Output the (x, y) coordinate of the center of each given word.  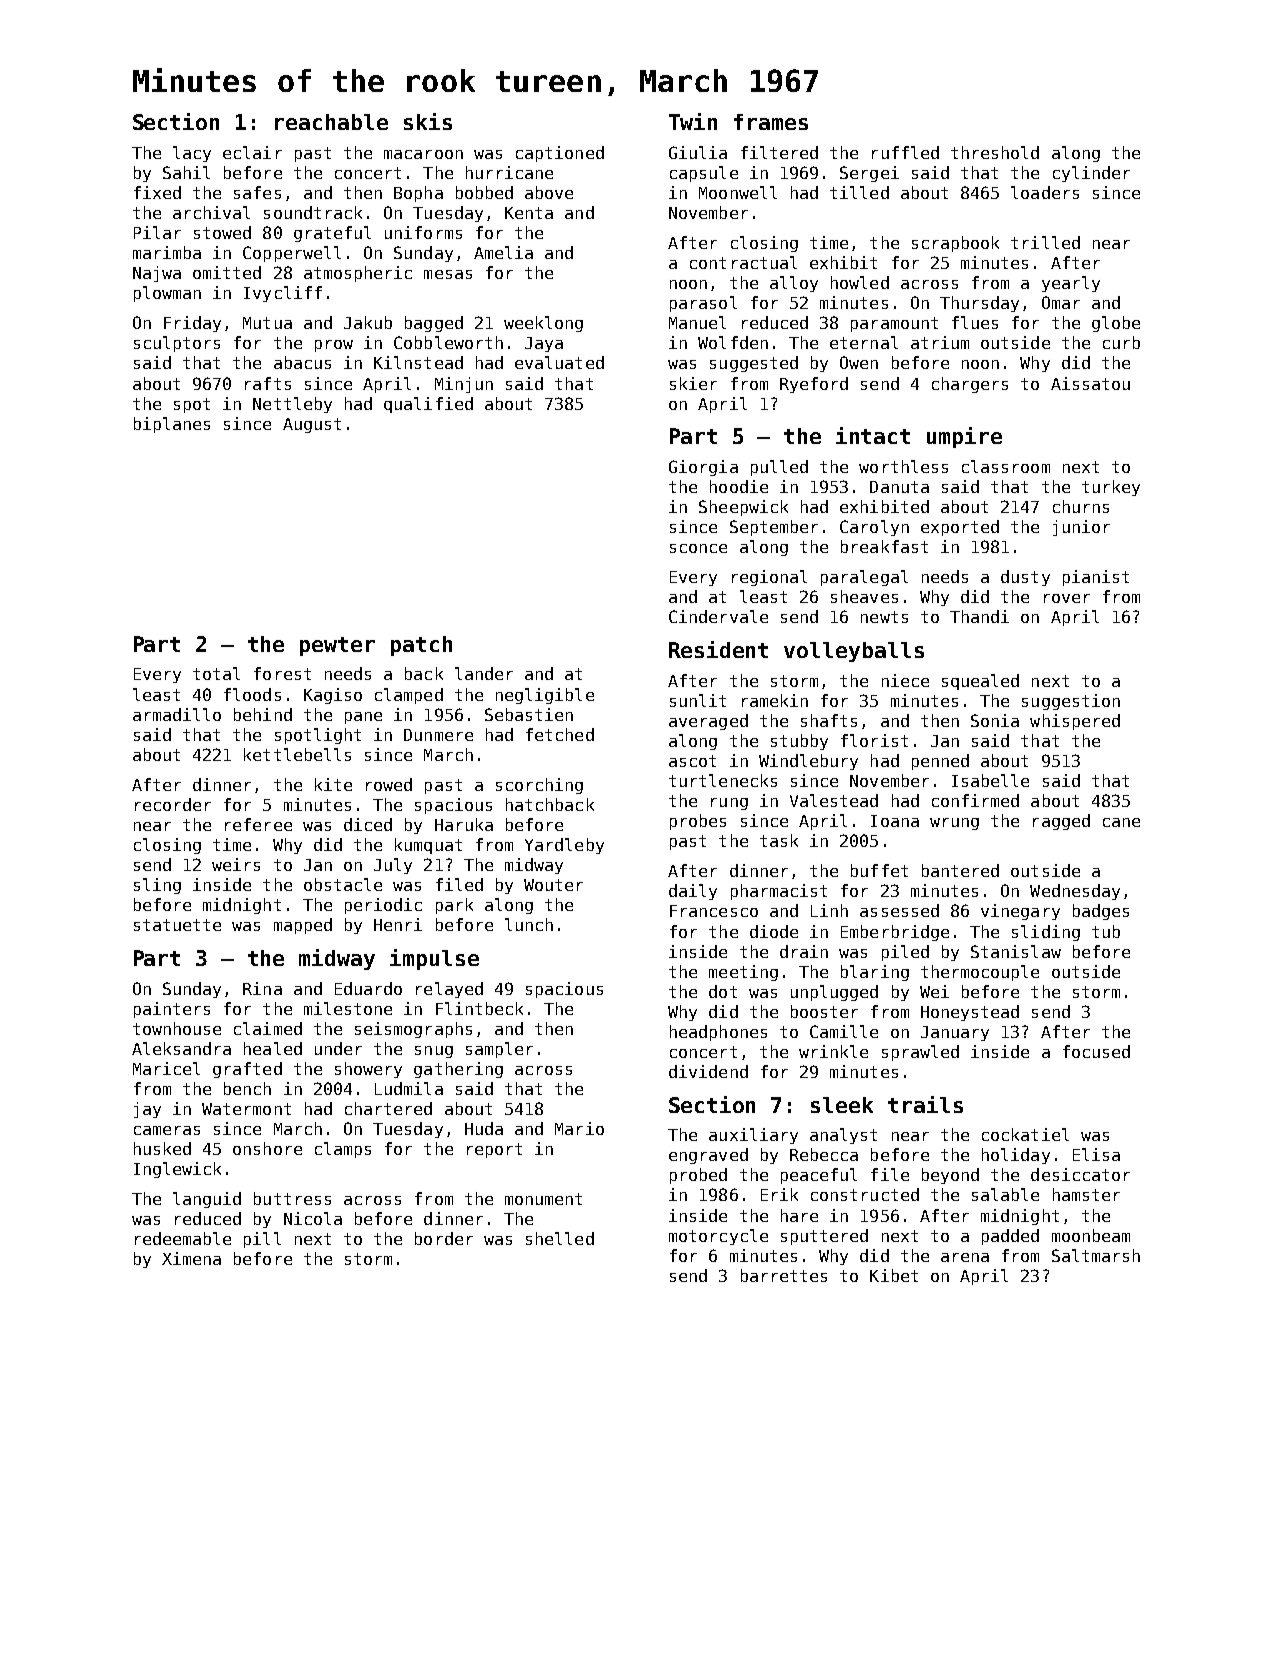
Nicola (313, 1218)
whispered (1075, 722)
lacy (192, 154)
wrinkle (833, 1051)
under (338, 1048)
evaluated (559, 362)
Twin (693, 121)
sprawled (920, 1053)
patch (421, 646)
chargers (970, 385)
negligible (545, 696)
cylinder (1091, 174)
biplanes (172, 425)
